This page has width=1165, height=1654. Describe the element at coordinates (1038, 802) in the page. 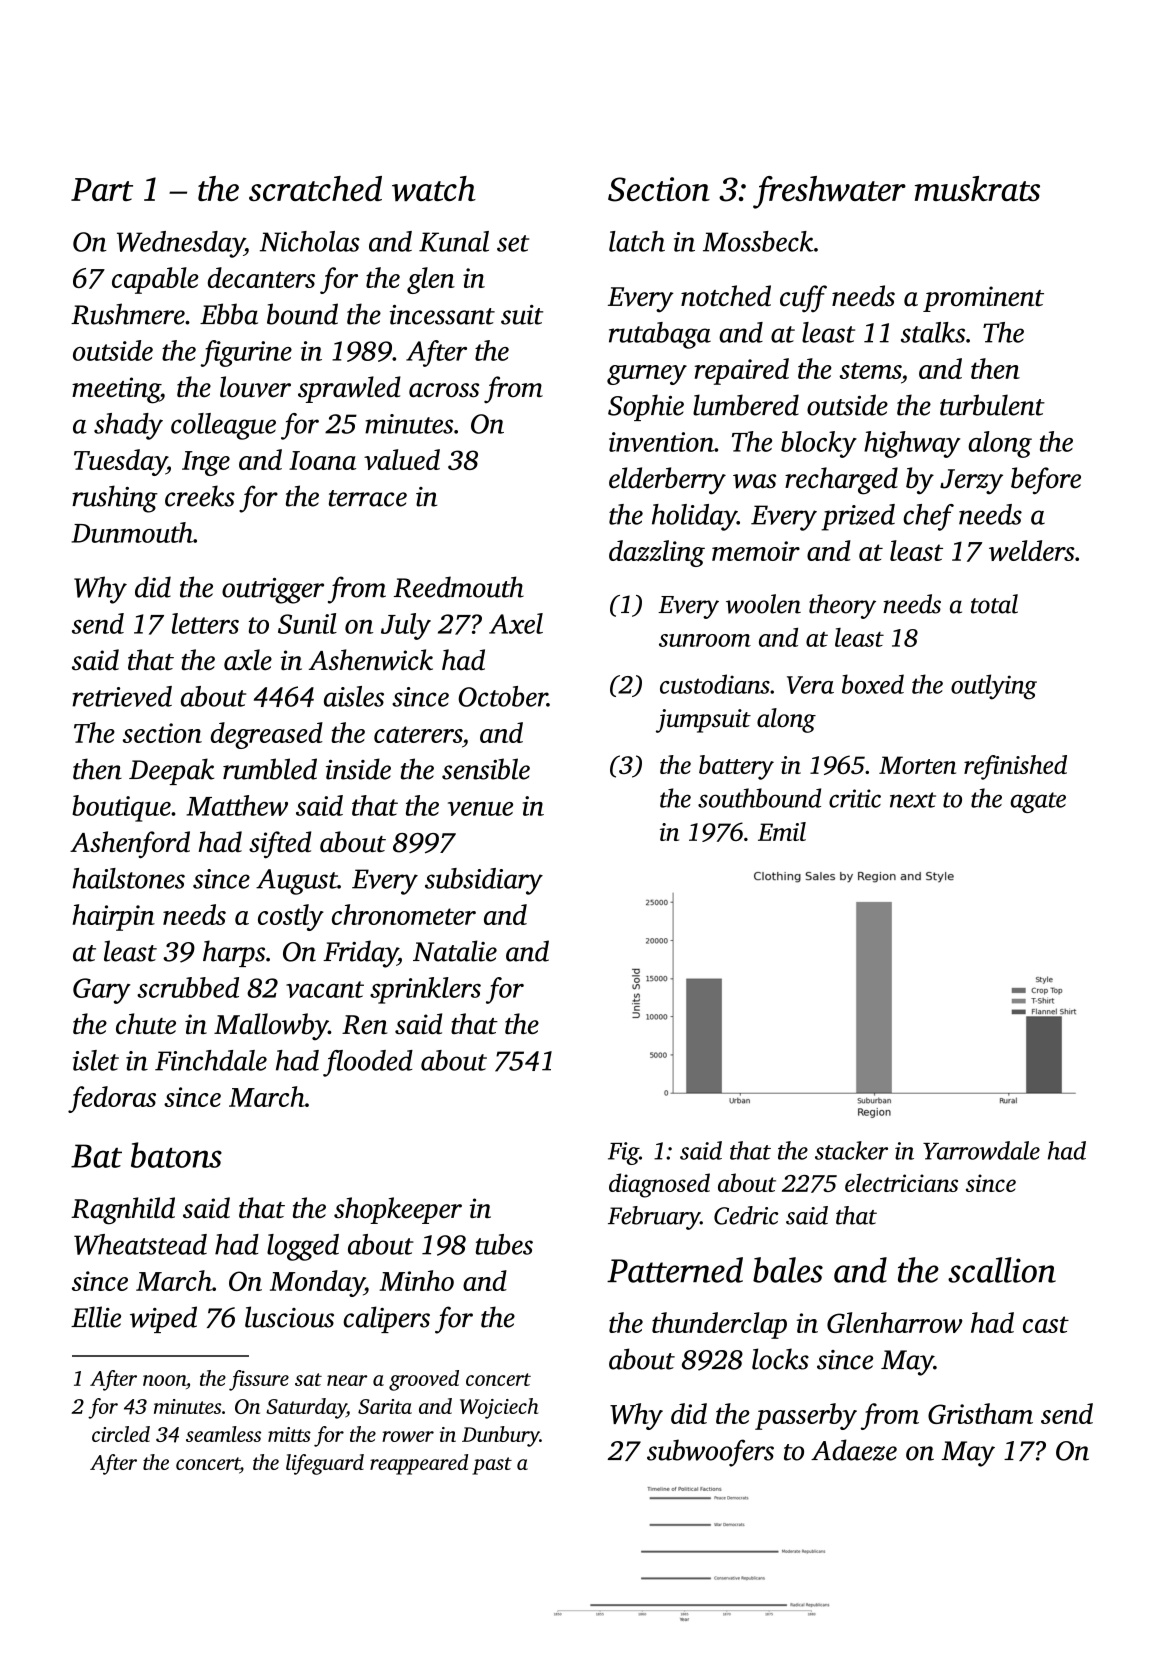

I see `agate` at that location.
